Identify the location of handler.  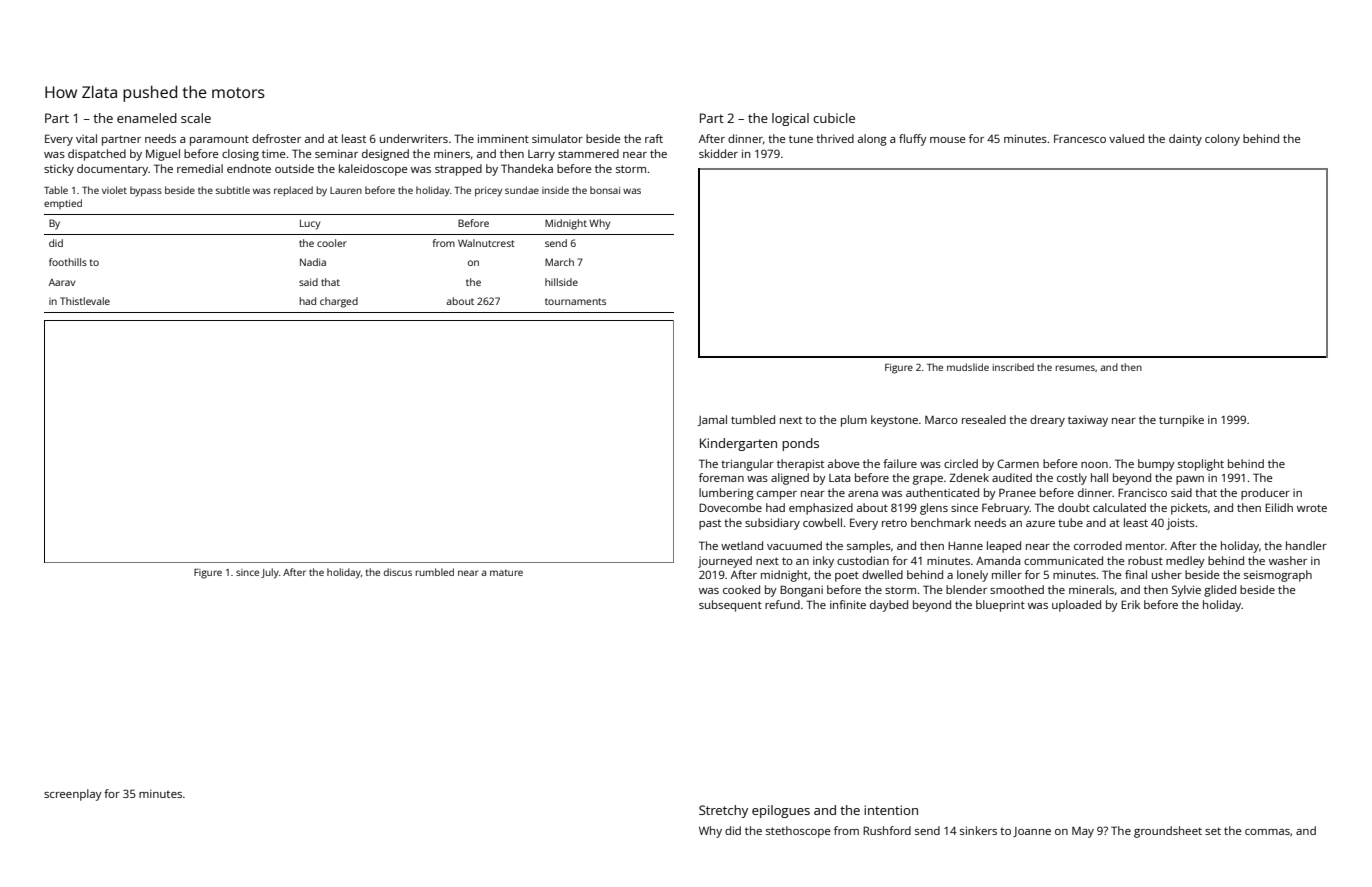
(1306, 545).
